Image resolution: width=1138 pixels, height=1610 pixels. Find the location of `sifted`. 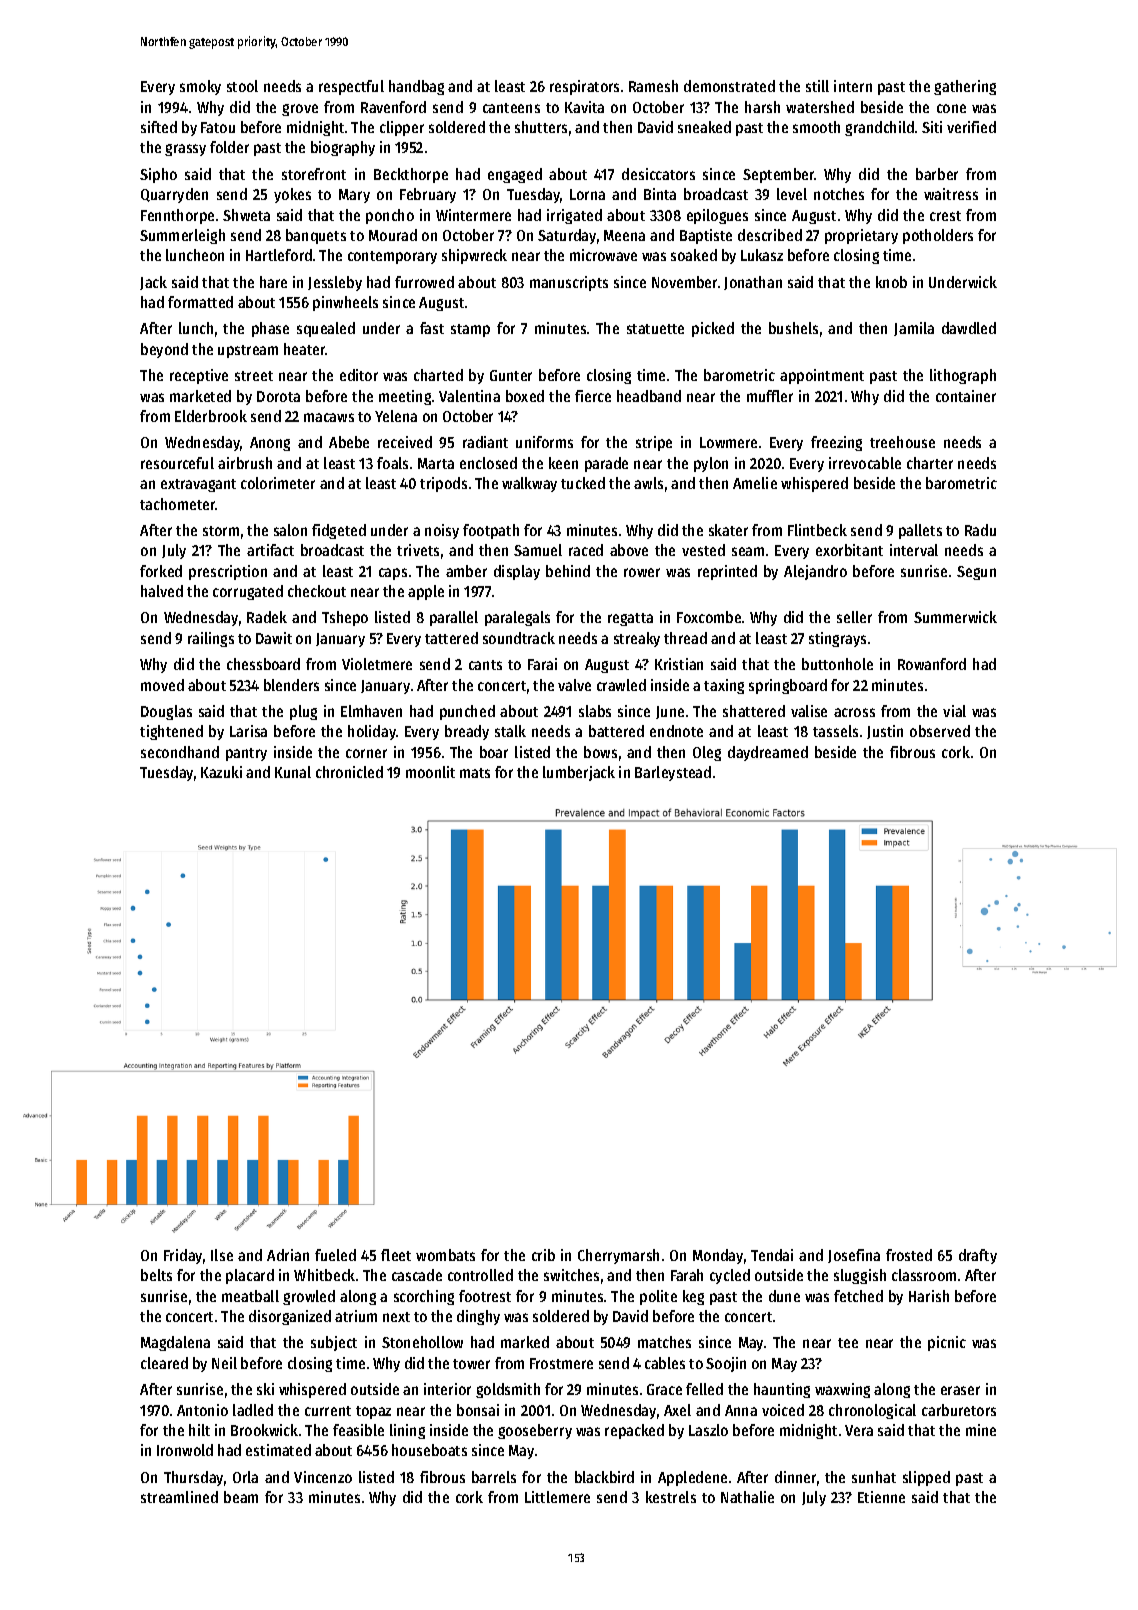

sifted is located at coordinates (159, 127).
